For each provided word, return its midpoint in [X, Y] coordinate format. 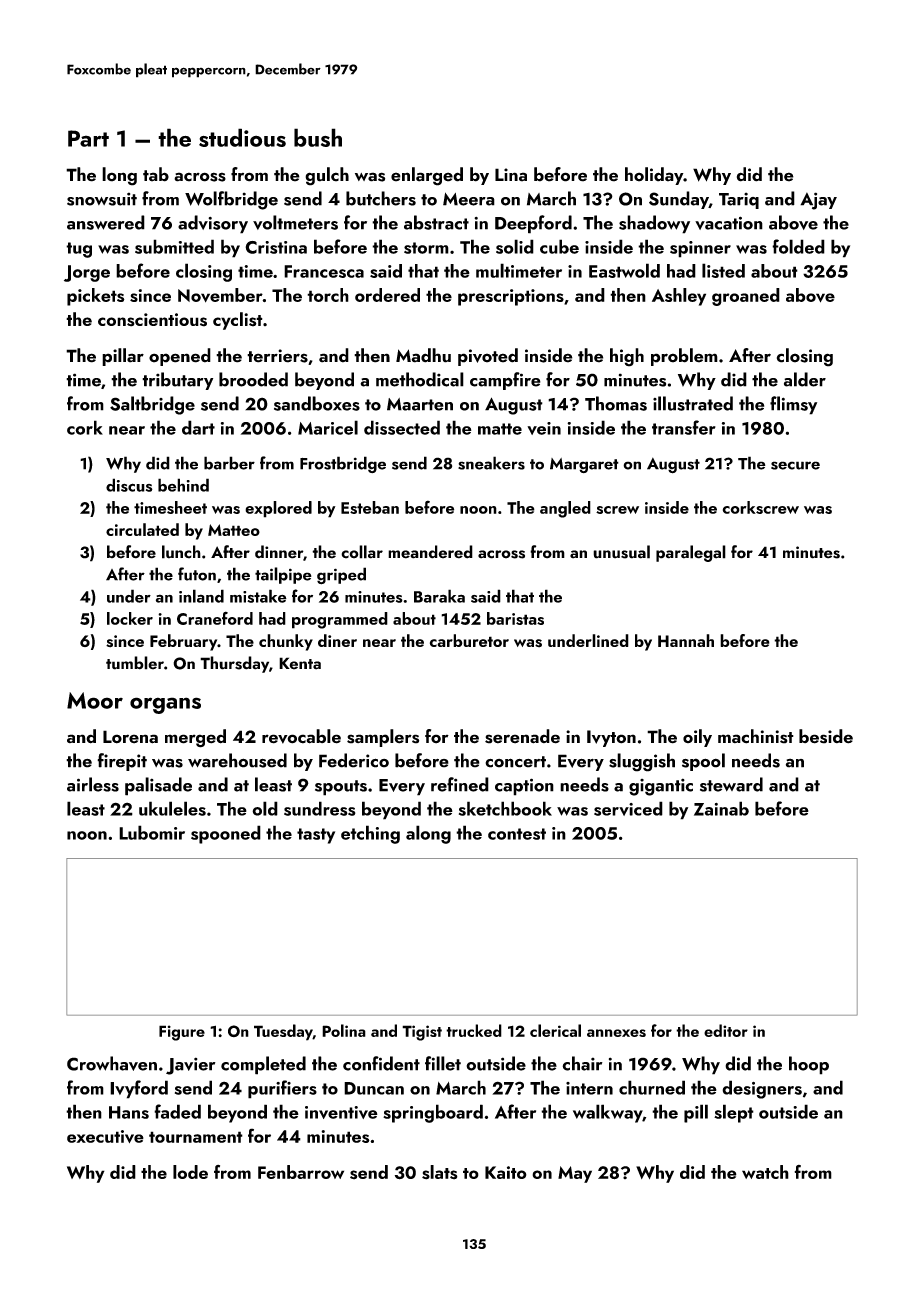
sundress [320, 808]
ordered [387, 295]
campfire [505, 381]
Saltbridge [152, 405]
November [220, 295]
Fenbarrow [301, 1172]
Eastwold [624, 270]
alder [805, 379]
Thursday [234, 664]
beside [826, 736]
